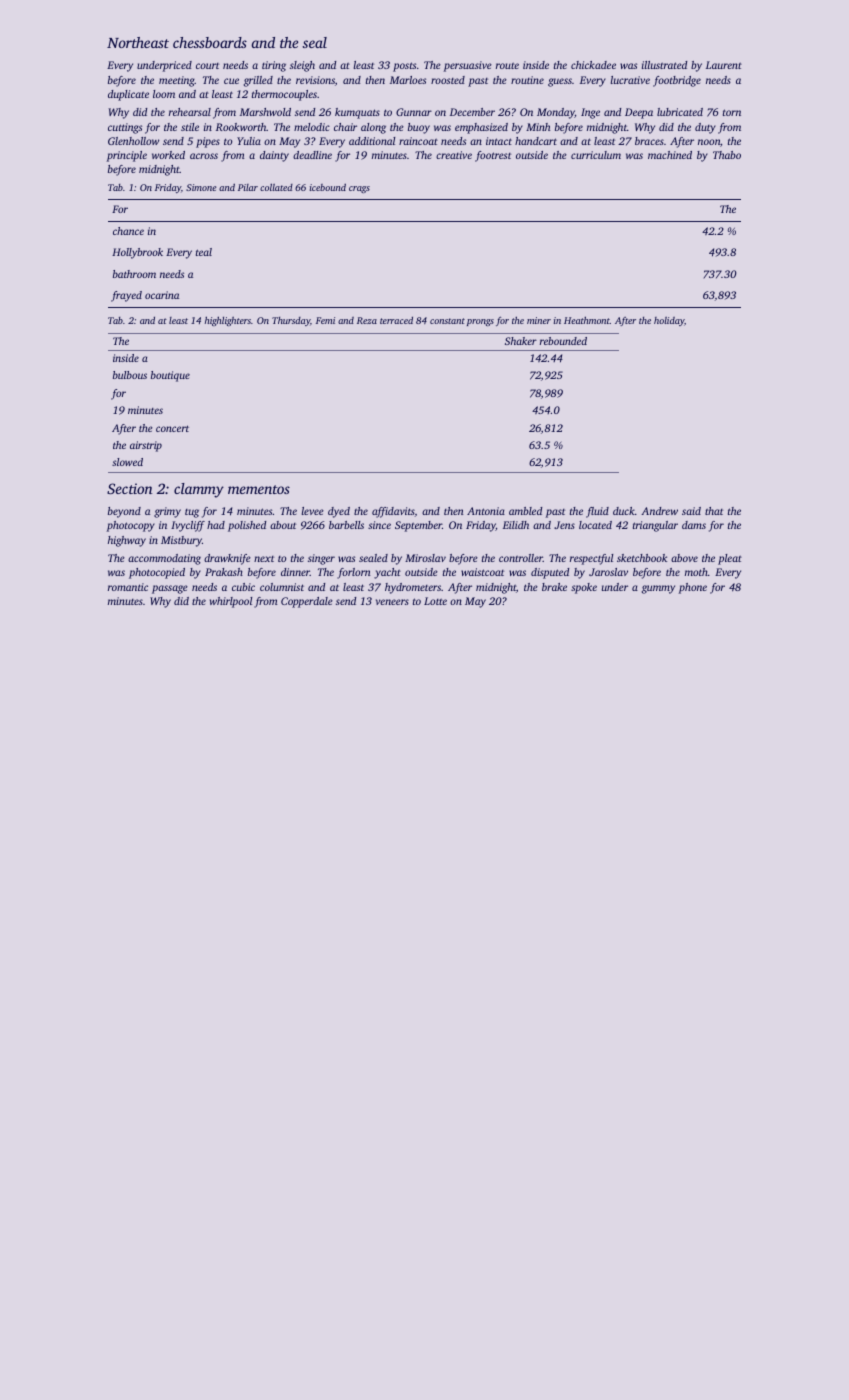 This image has width=849, height=1400. What do you see at coordinates (302, 66) in the image?
I see `sleigh` at bounding box center [302, 66].
